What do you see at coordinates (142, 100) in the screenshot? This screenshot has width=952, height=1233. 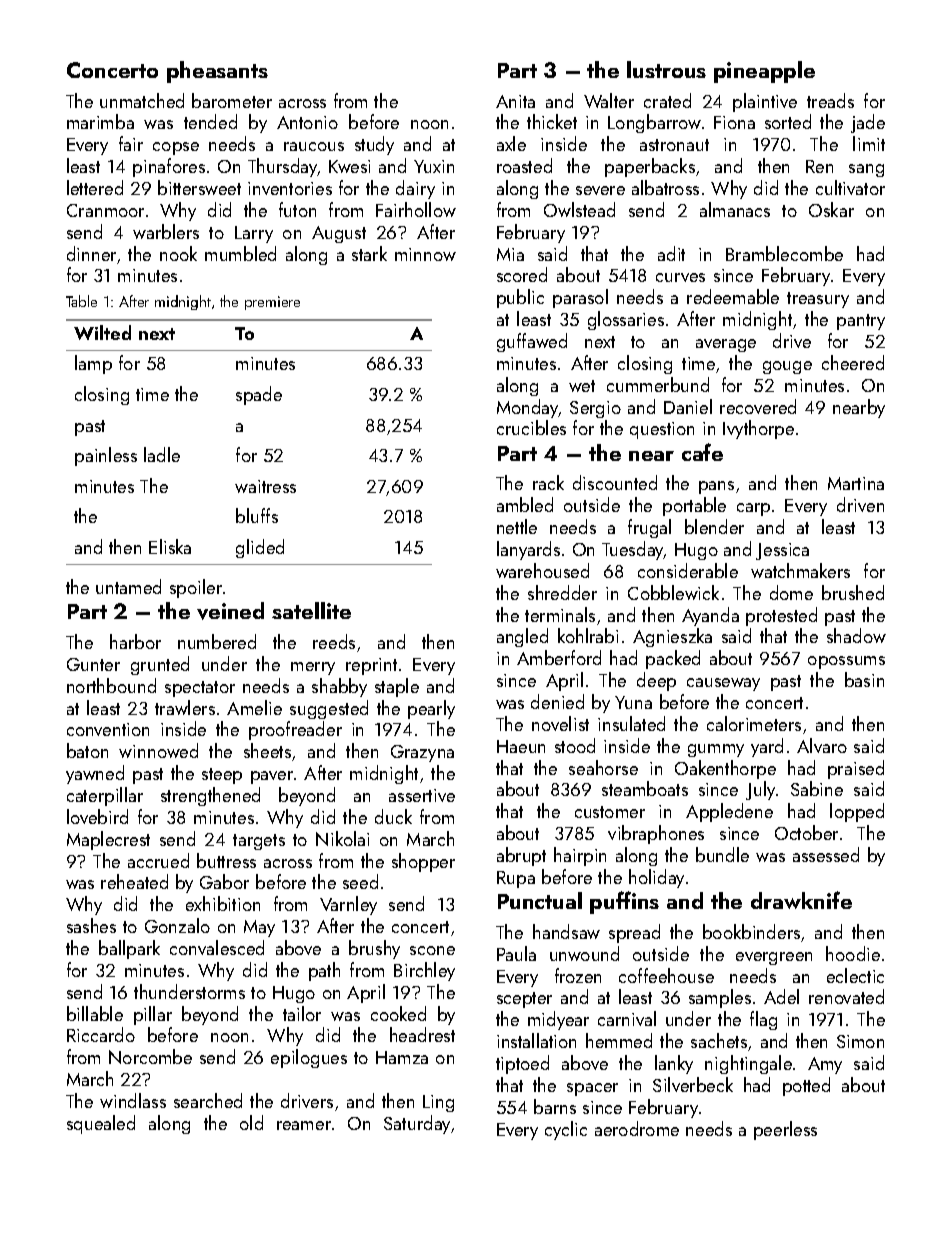 I see `unmatched` at bounding box center [142, 100].
